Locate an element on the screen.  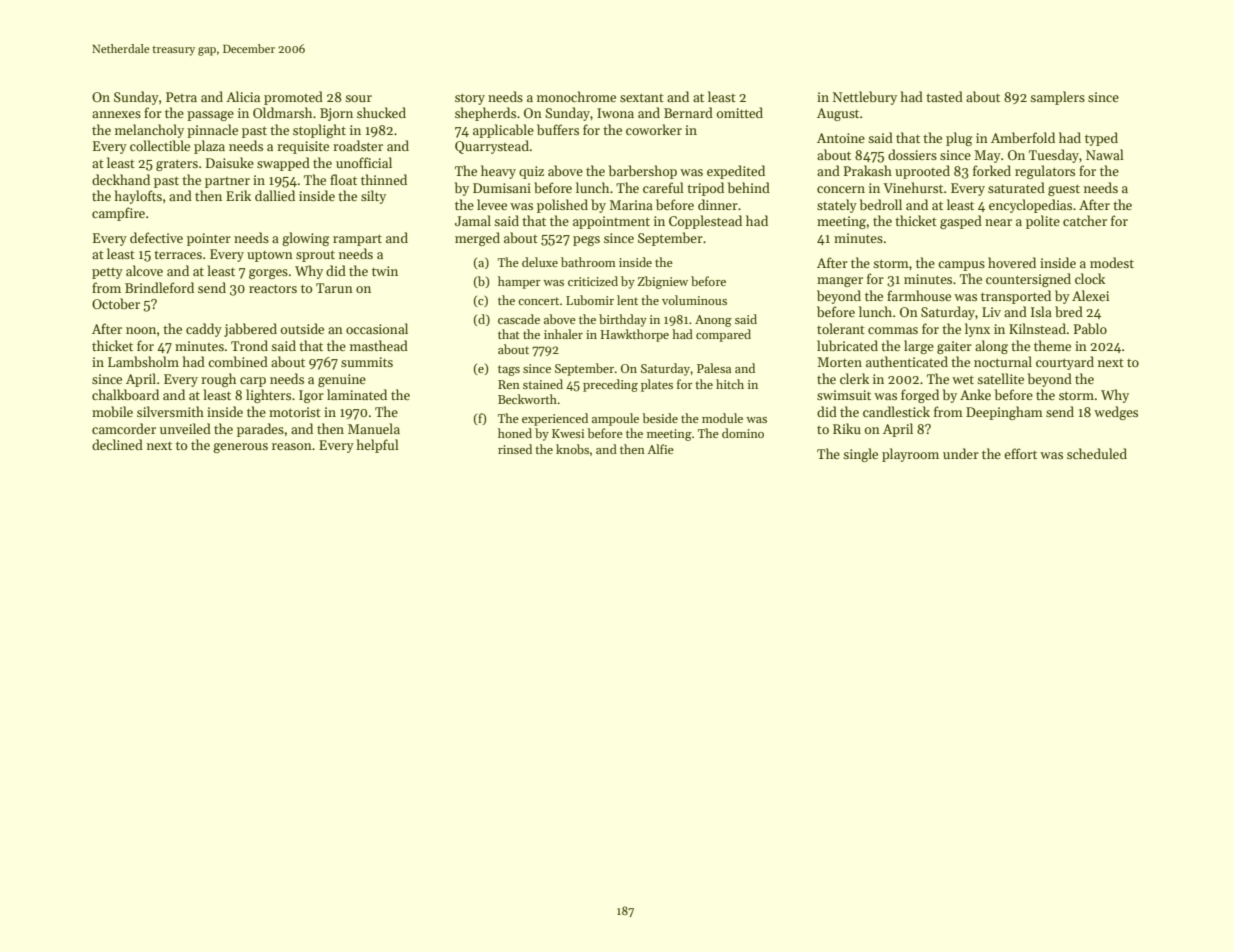
tasted is located at coordinates (944, 96).
